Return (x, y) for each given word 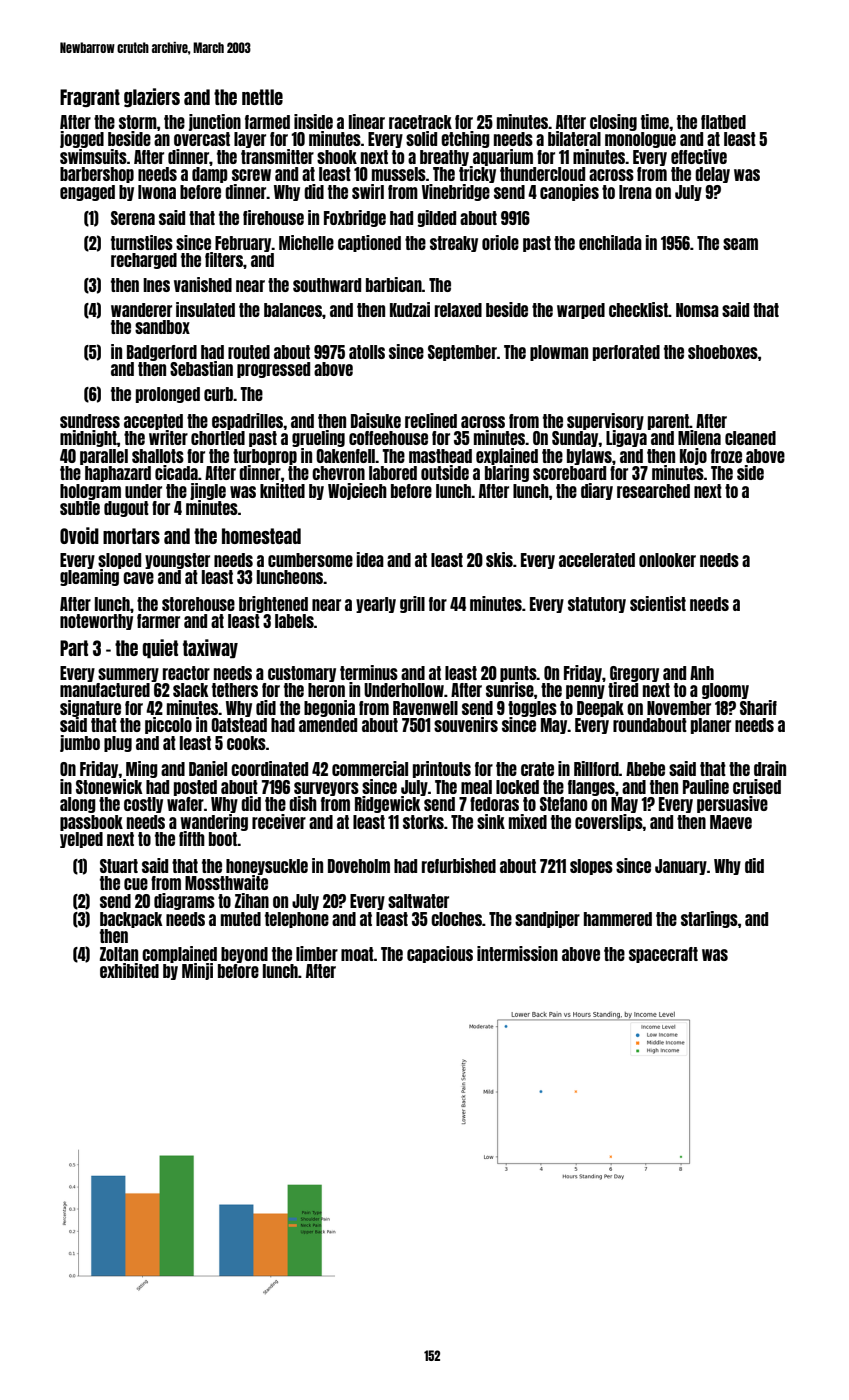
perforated (626, 353)
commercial (370, 768)
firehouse (273, 217)
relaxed (458, 310)
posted (195, 788)
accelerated (597, 560)
